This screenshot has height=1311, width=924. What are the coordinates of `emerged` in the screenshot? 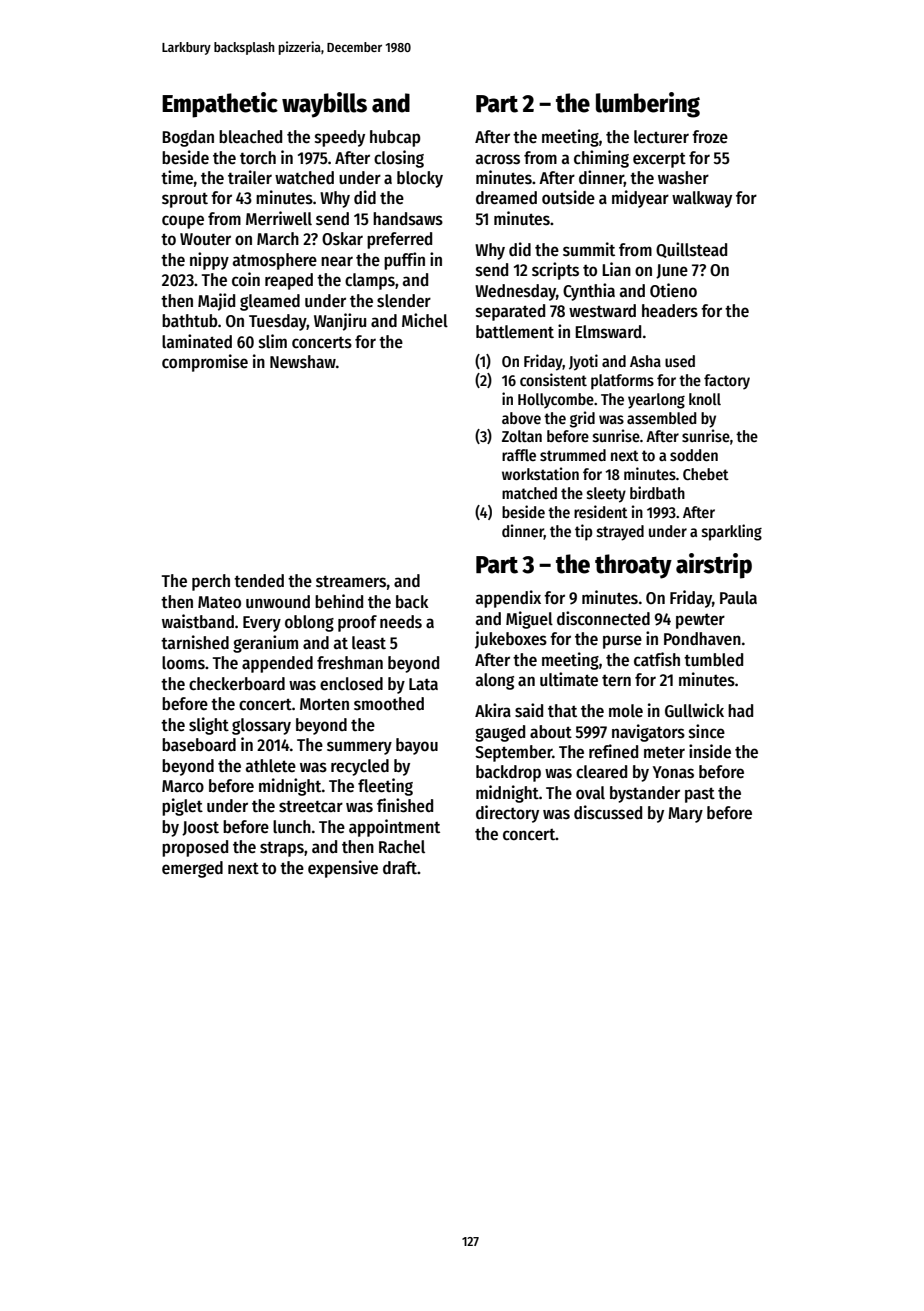 It's located at (192, 869).
